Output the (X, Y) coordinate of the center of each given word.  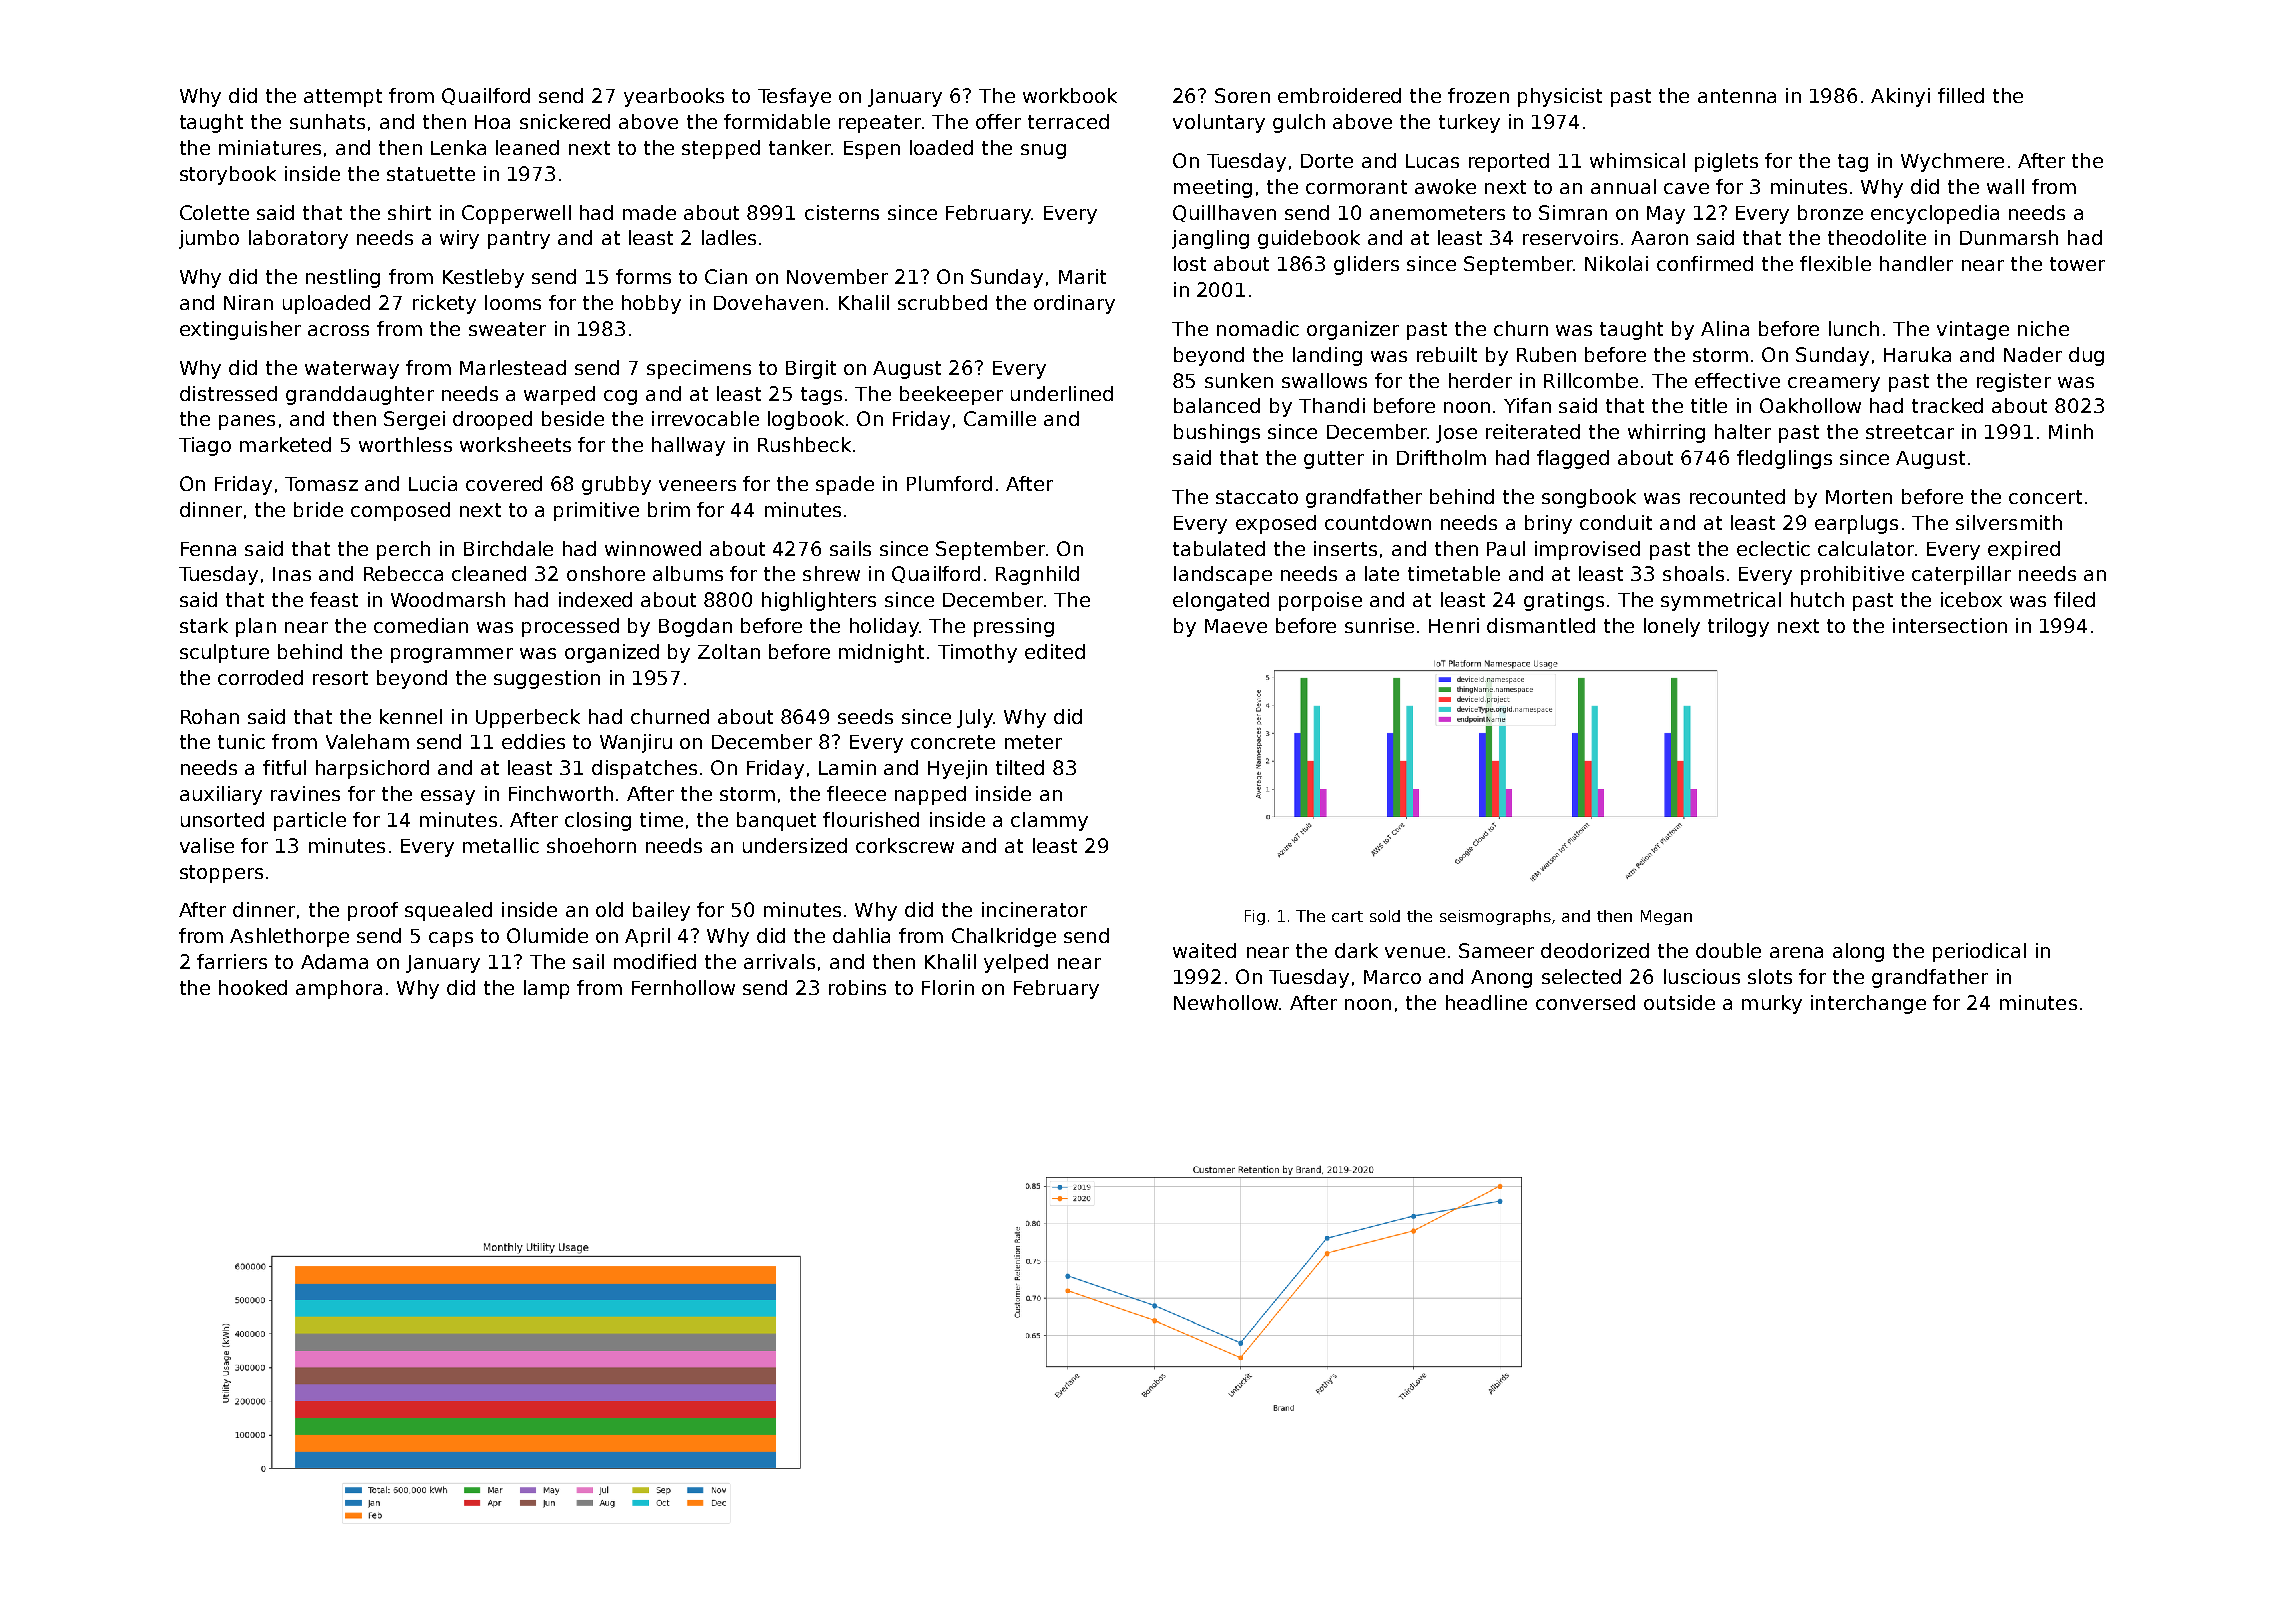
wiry (459, 239)
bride (318, 509)
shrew (831, 573)
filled (1961, 95)
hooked (253, 987)
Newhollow (1226, 1002)
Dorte (1327, 161)
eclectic (1773, 548)
